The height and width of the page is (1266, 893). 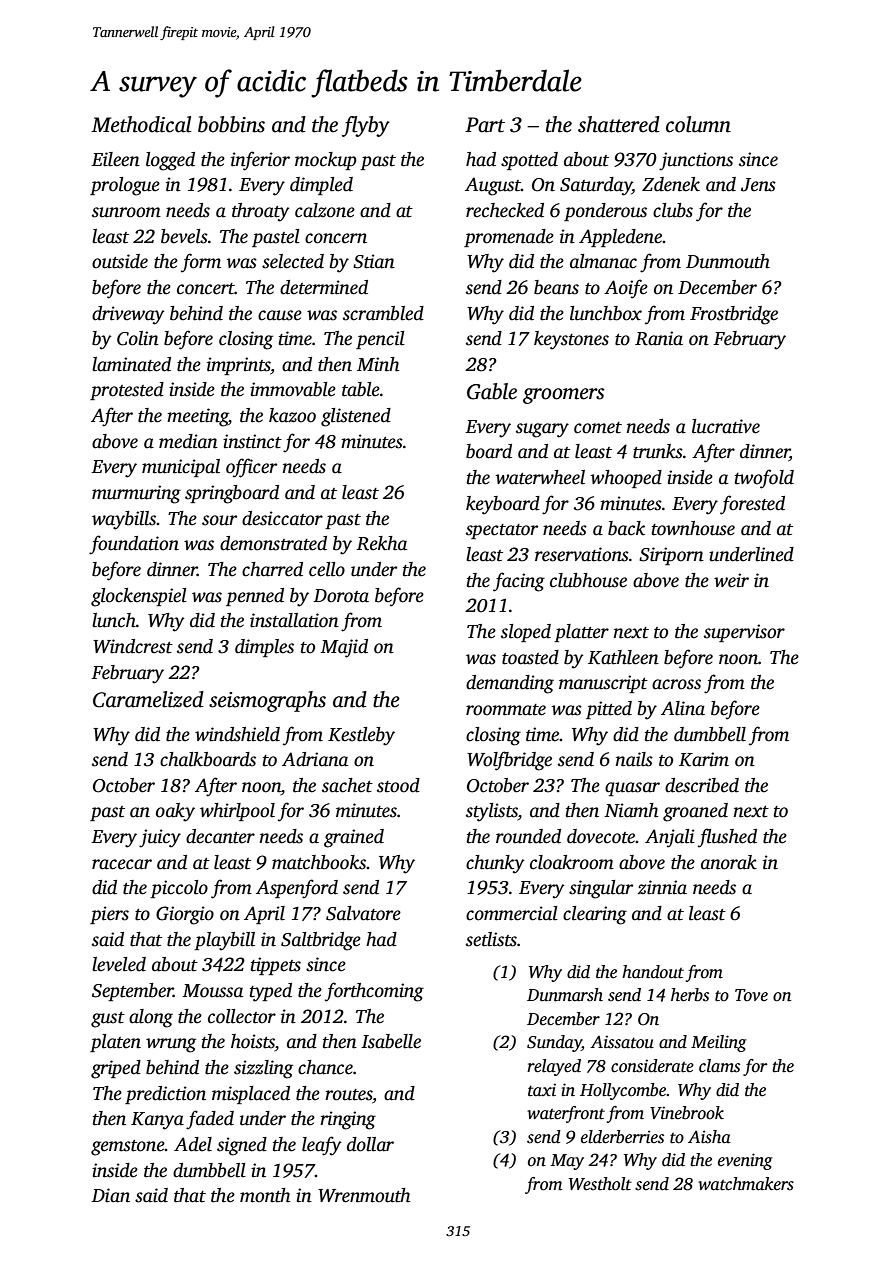 I want to click on windshield, so click(x=237, y=734).
